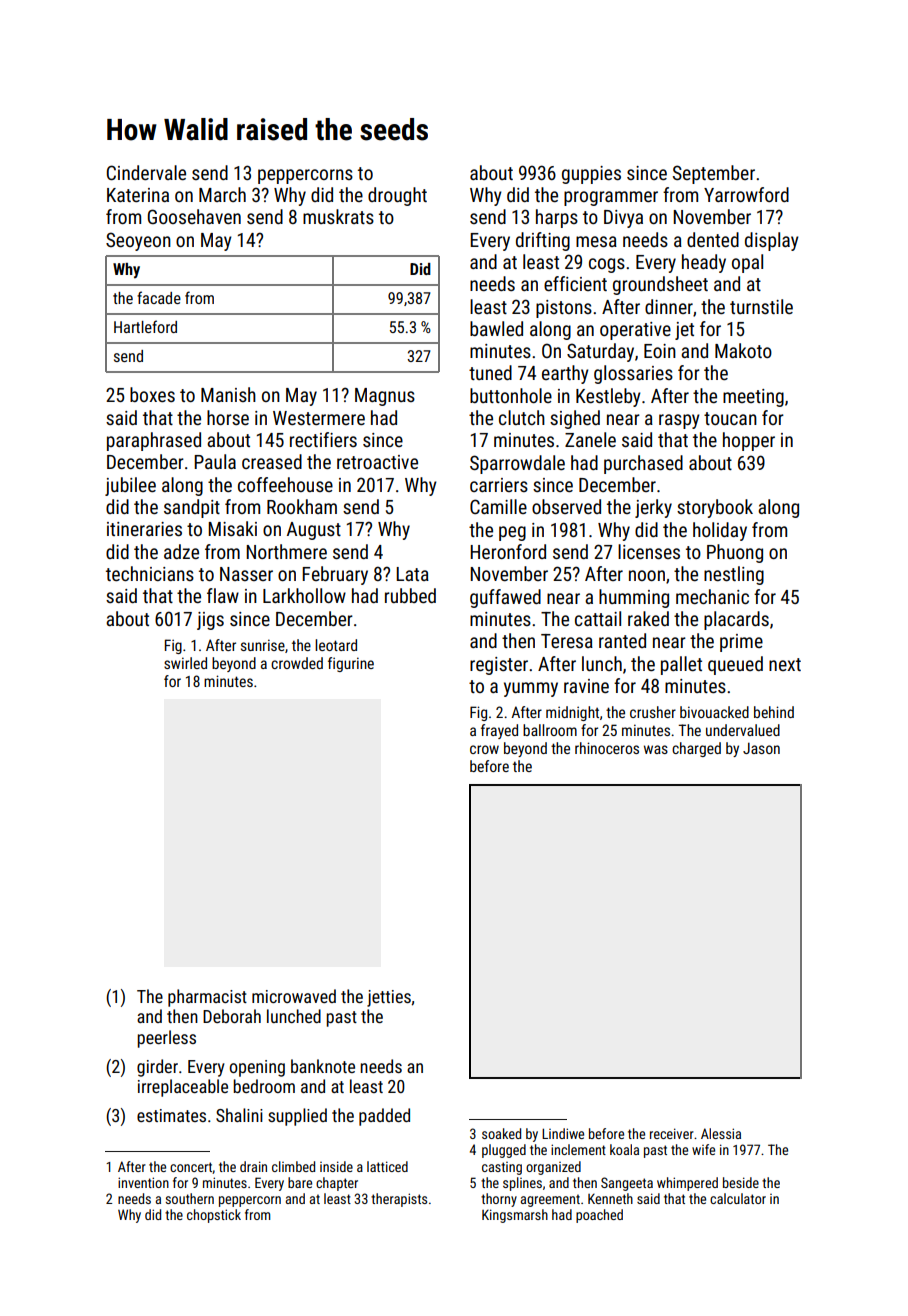 The image size is (908, 1316). I want to click on March, so click(222, 194).
